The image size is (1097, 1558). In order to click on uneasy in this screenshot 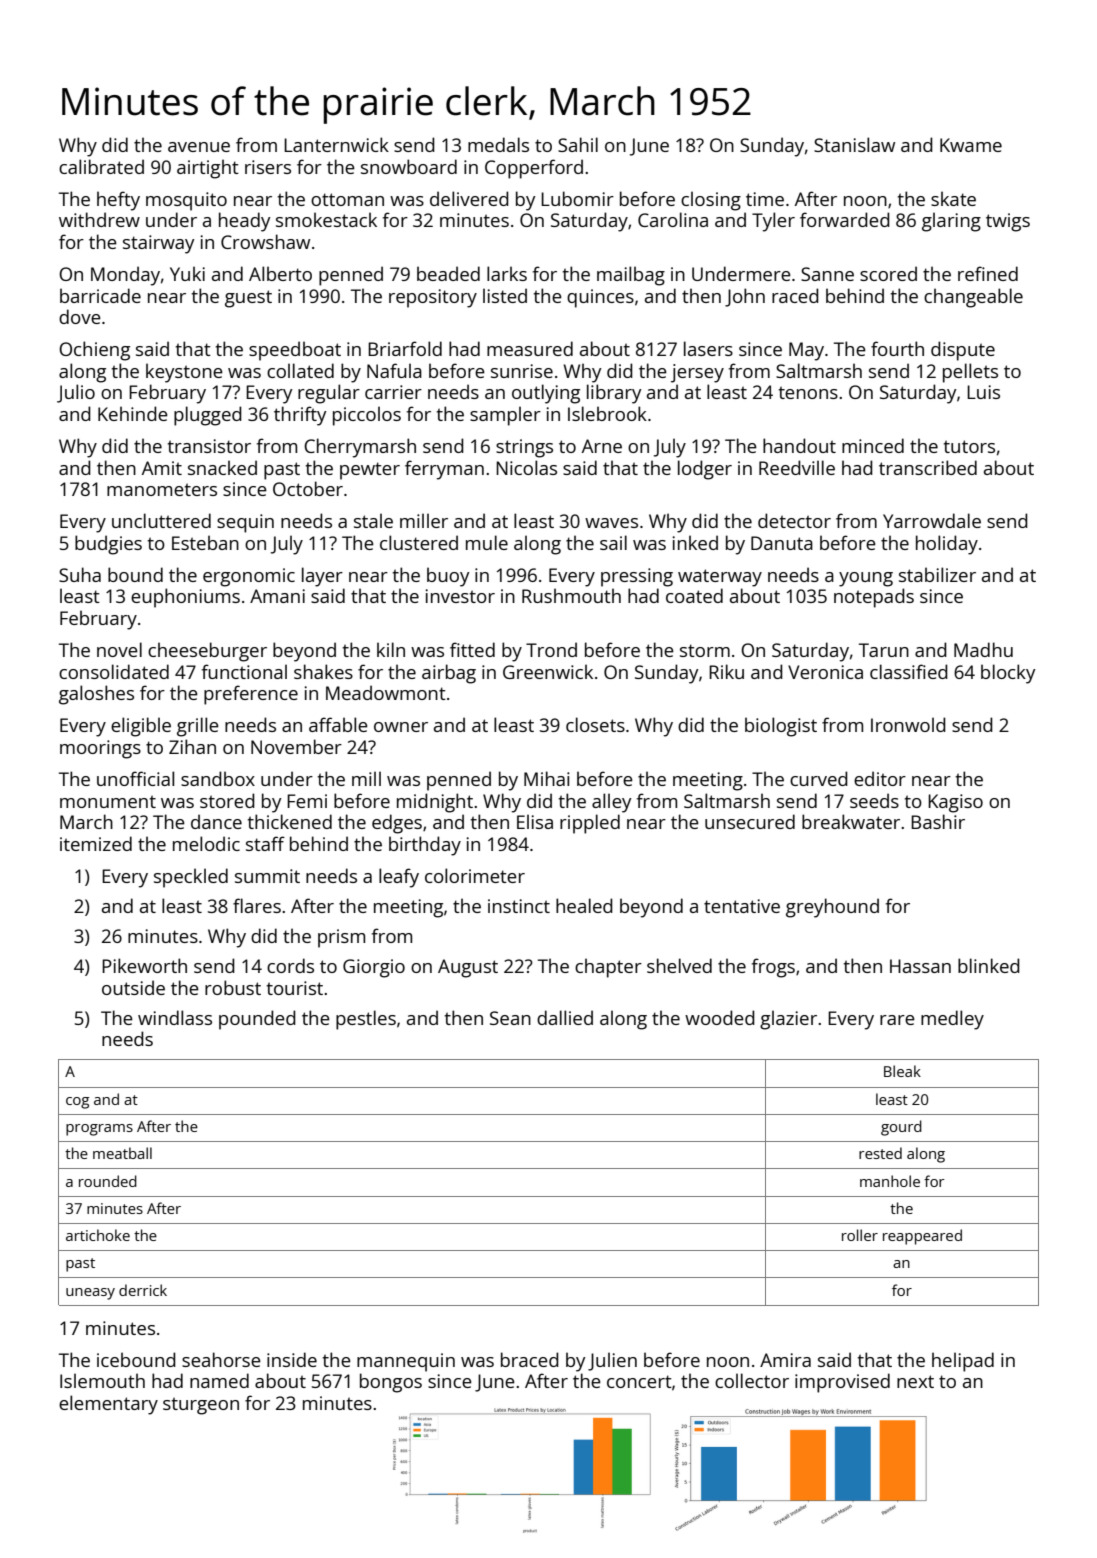, I will do `click(90, 1294)`.
